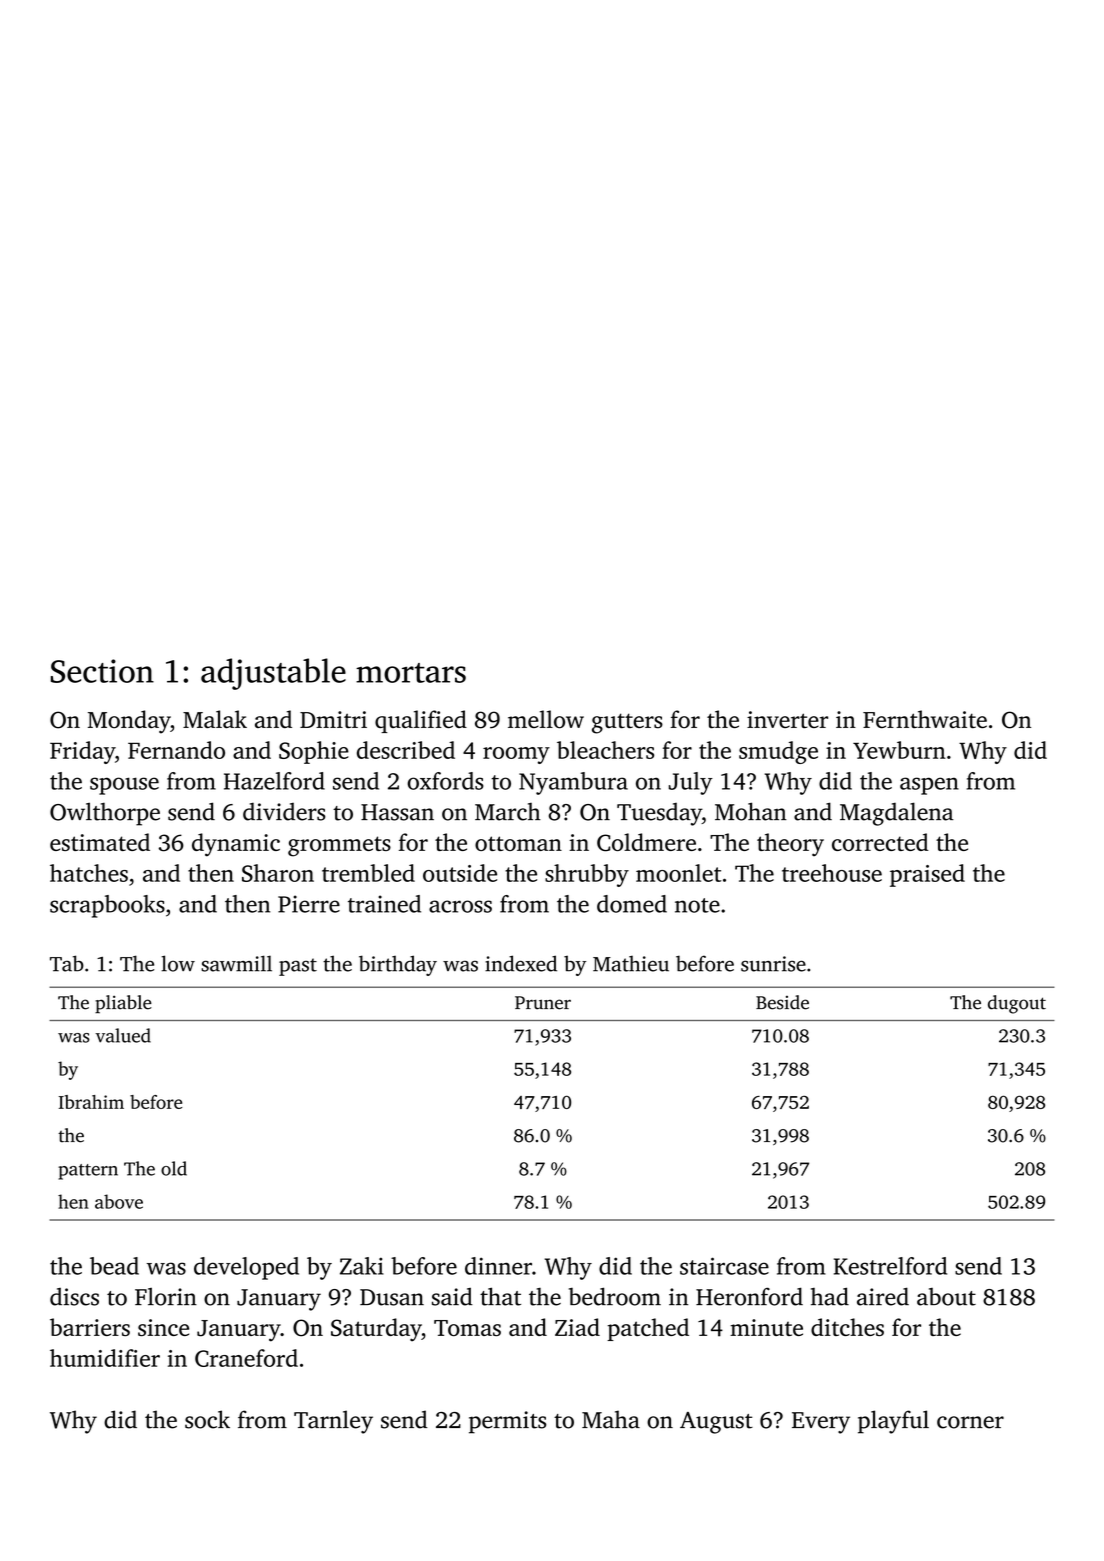  Describe the element at coordinates (207, 1419) in the screenshot. I see `sock` at that location.
